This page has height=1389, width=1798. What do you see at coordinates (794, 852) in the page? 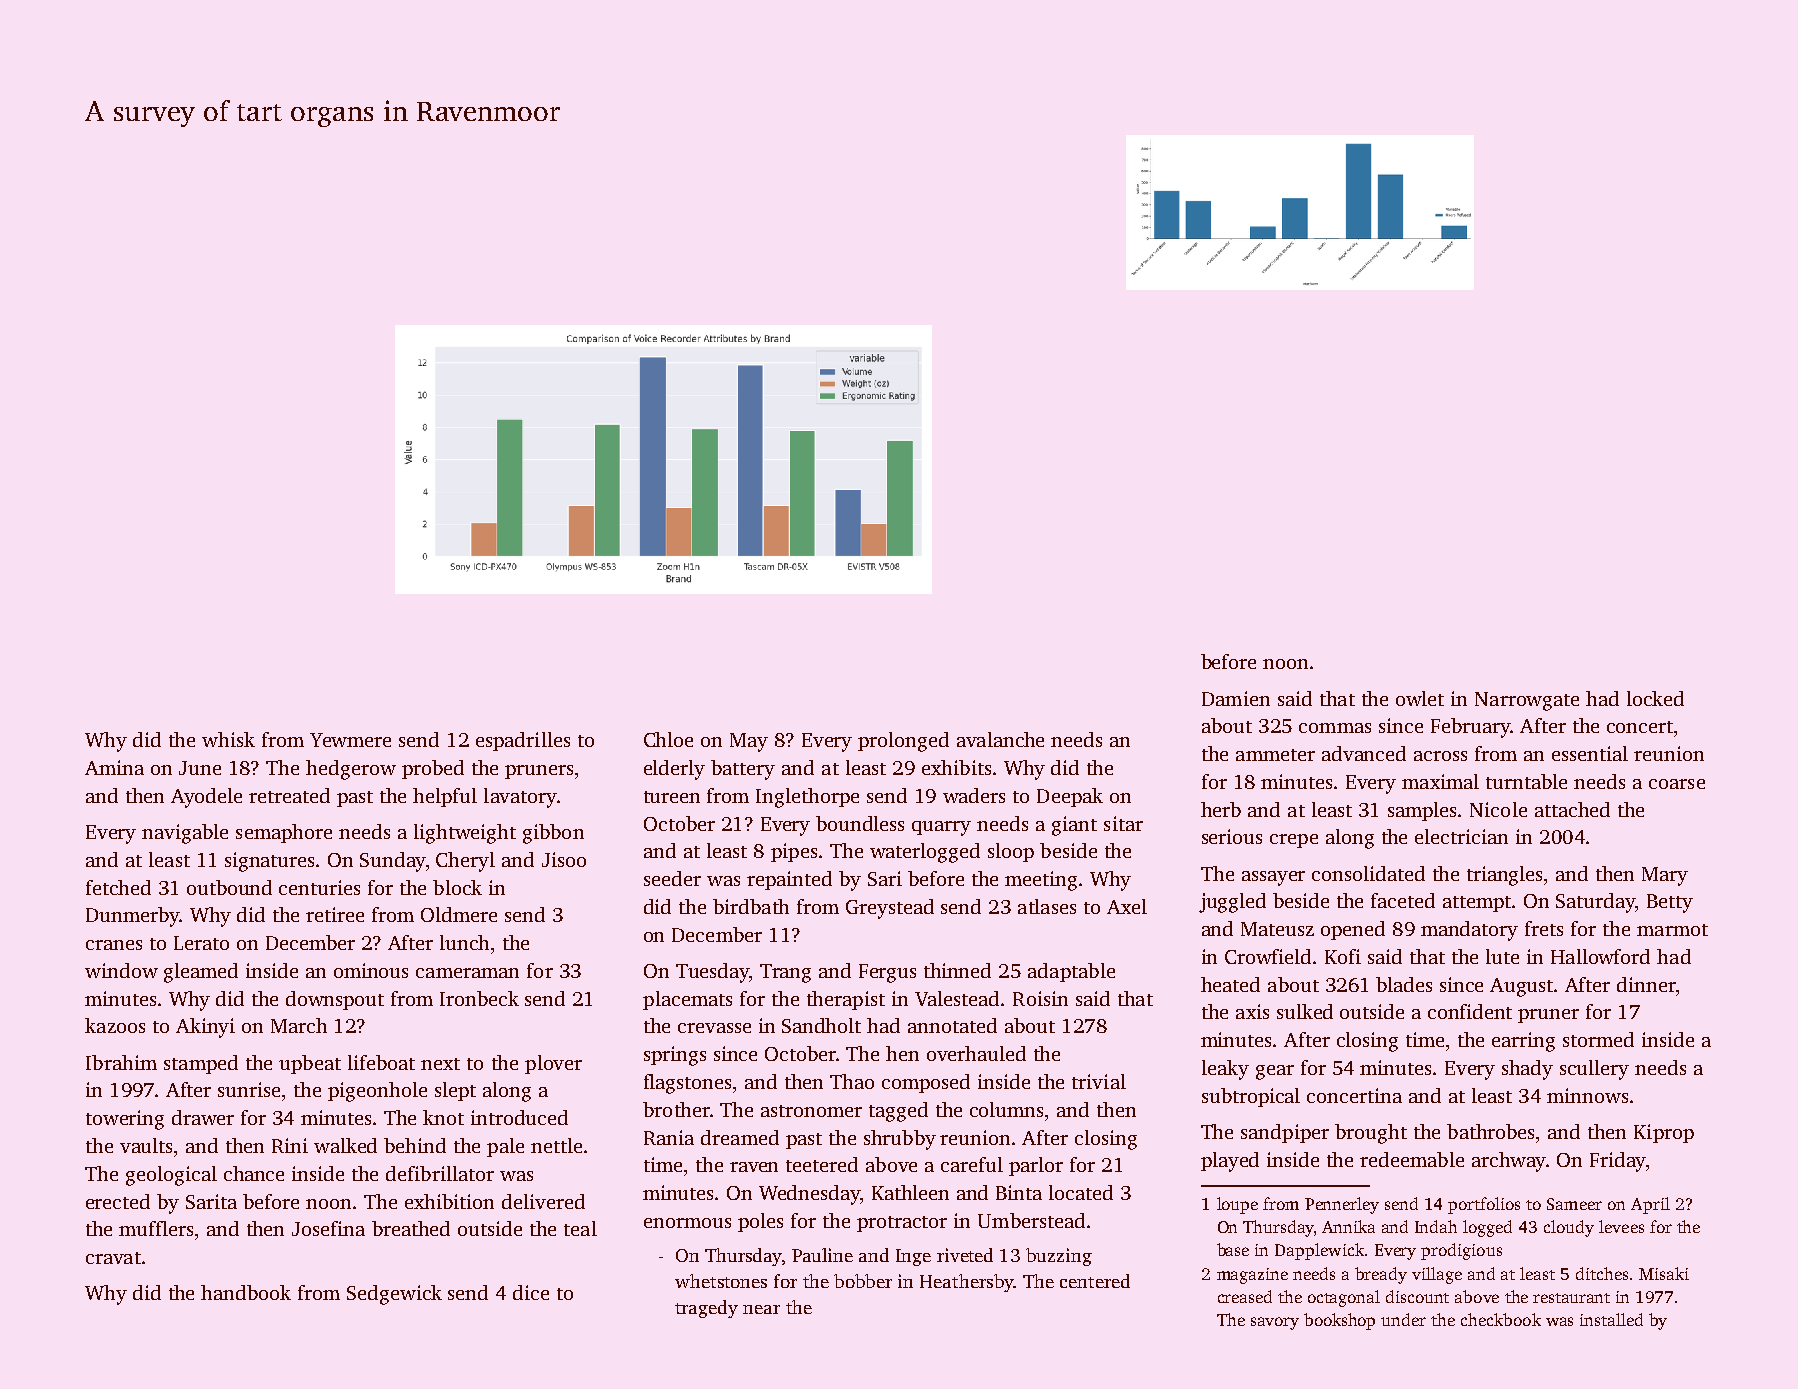
I see `pipes` at bounding box center [794, 852].
